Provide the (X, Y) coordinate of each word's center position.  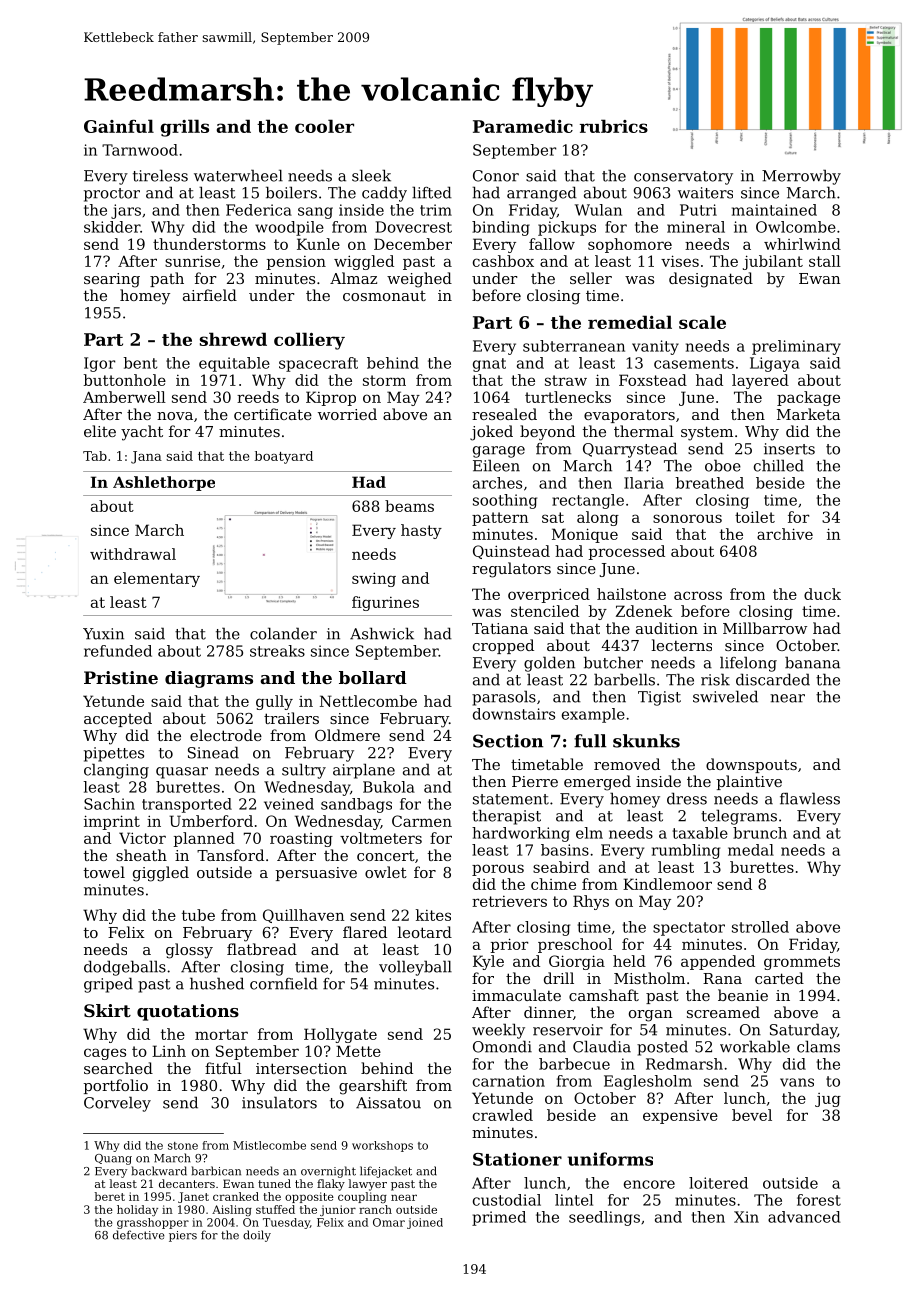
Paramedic (523, 126)
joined (425, 1223)
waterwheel (238, 175)
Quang (113, 1159)
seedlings (604, 1218)
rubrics (614, 126)
